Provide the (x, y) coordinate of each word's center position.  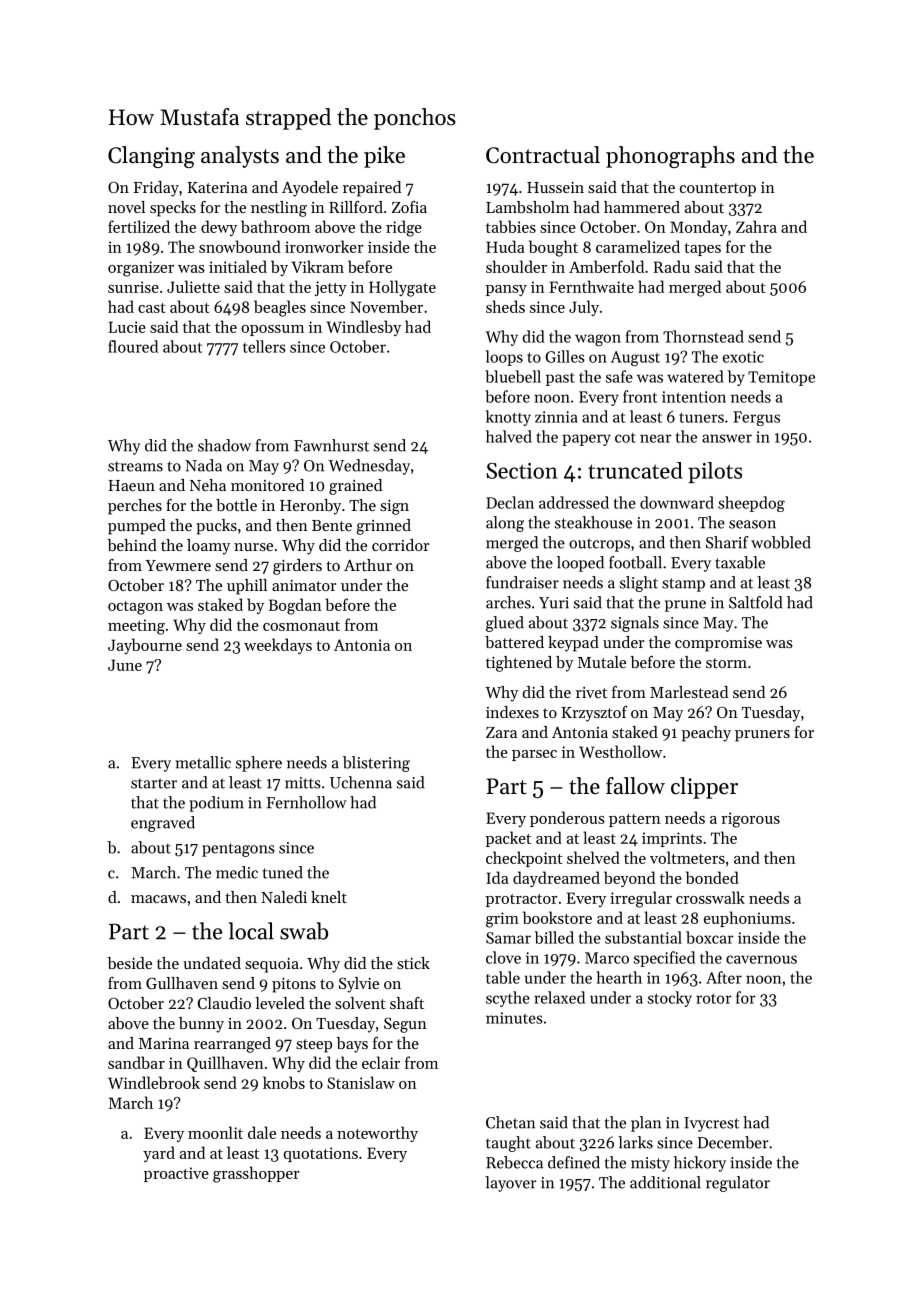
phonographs (670, 157)
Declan (510, 502)
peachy (706, 734)
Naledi (284, 897)
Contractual (543, 155)
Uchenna (361, 782)
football (635, 562)
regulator (738, 1184)
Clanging (151, 157)
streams (135, 466)
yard (159, 1154)
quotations (321, 1154)
